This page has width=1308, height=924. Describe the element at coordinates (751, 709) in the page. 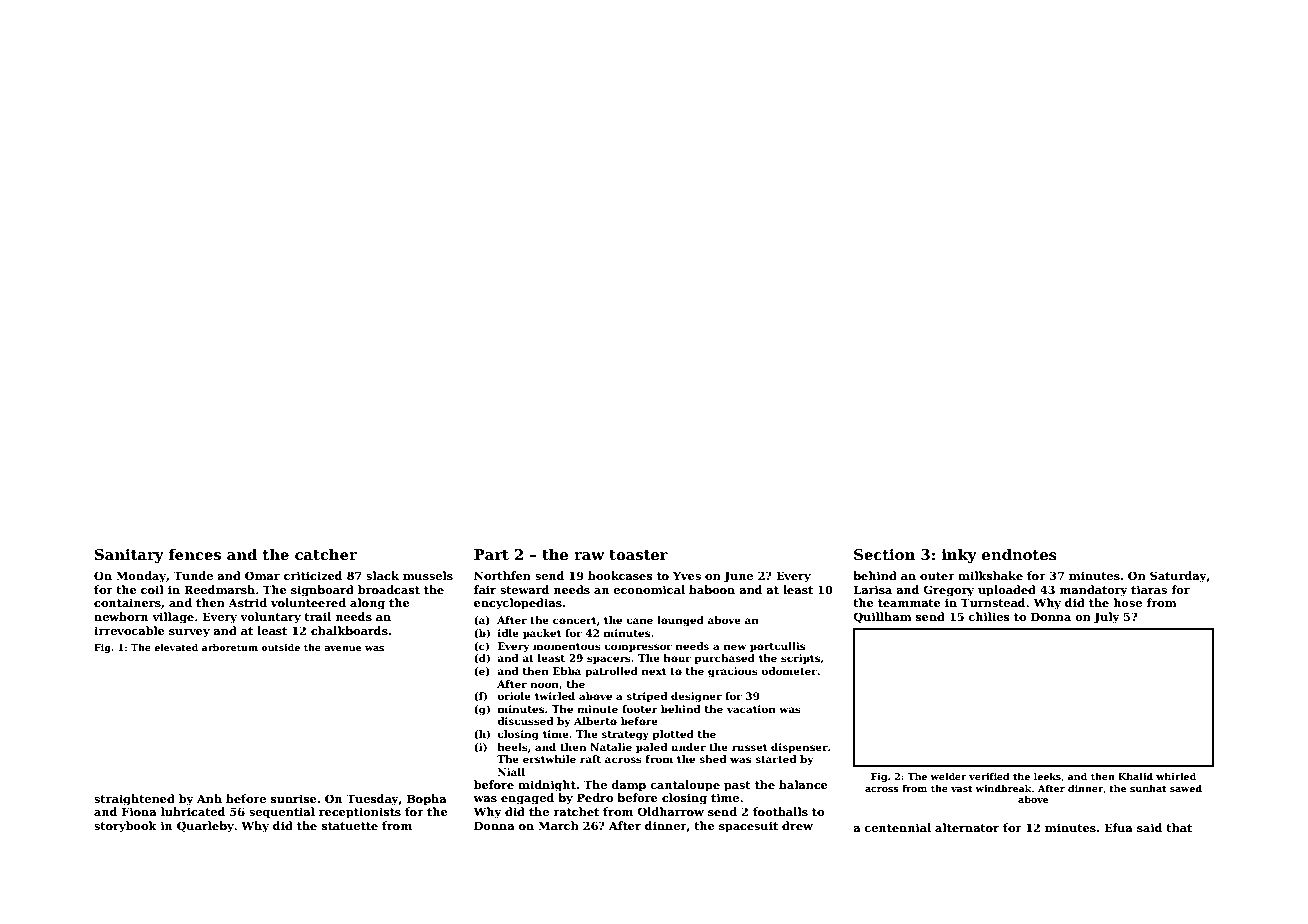

I see `vacation` at that location.
